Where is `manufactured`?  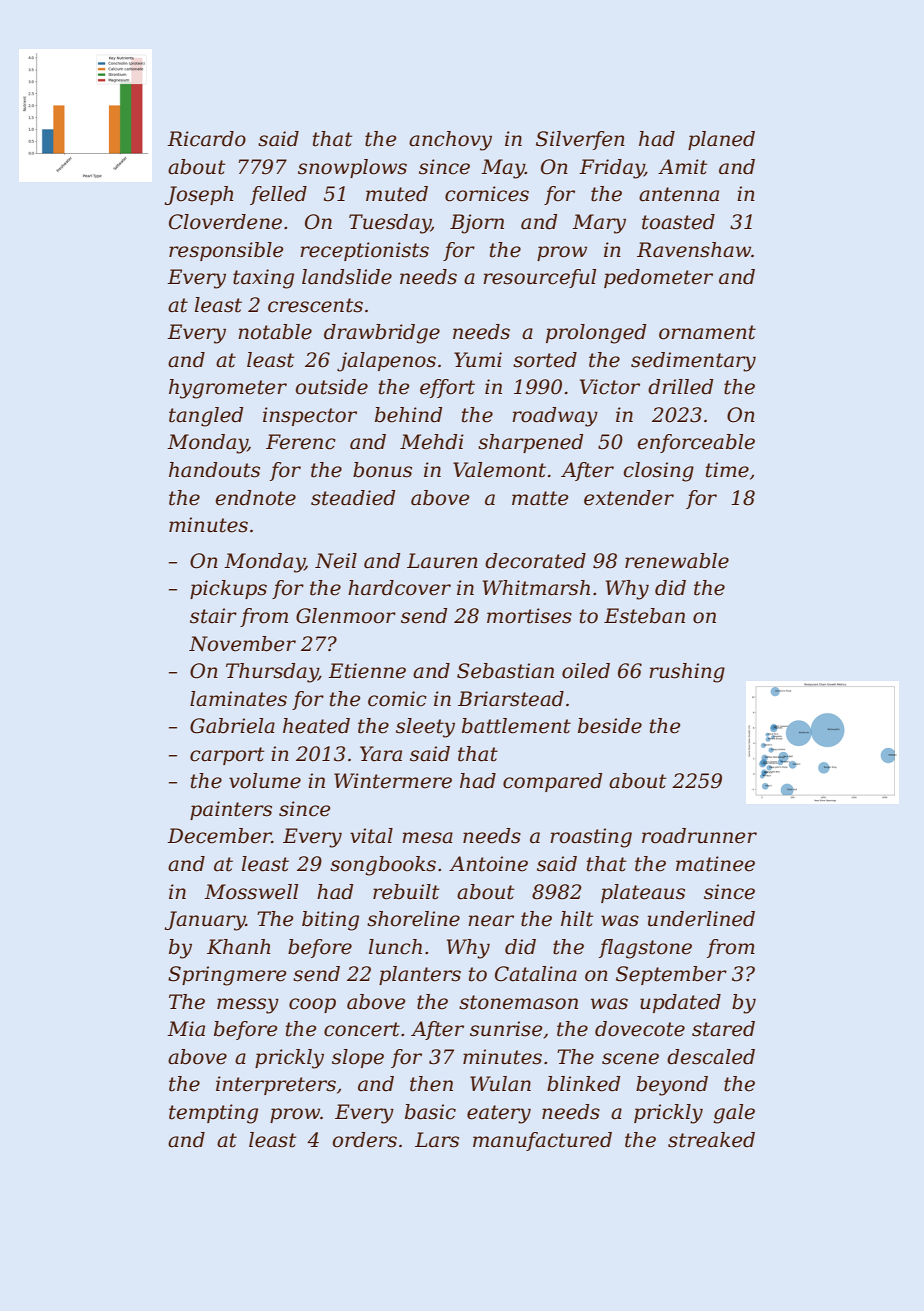
manufactured is located at coordinates (542, 1141).
